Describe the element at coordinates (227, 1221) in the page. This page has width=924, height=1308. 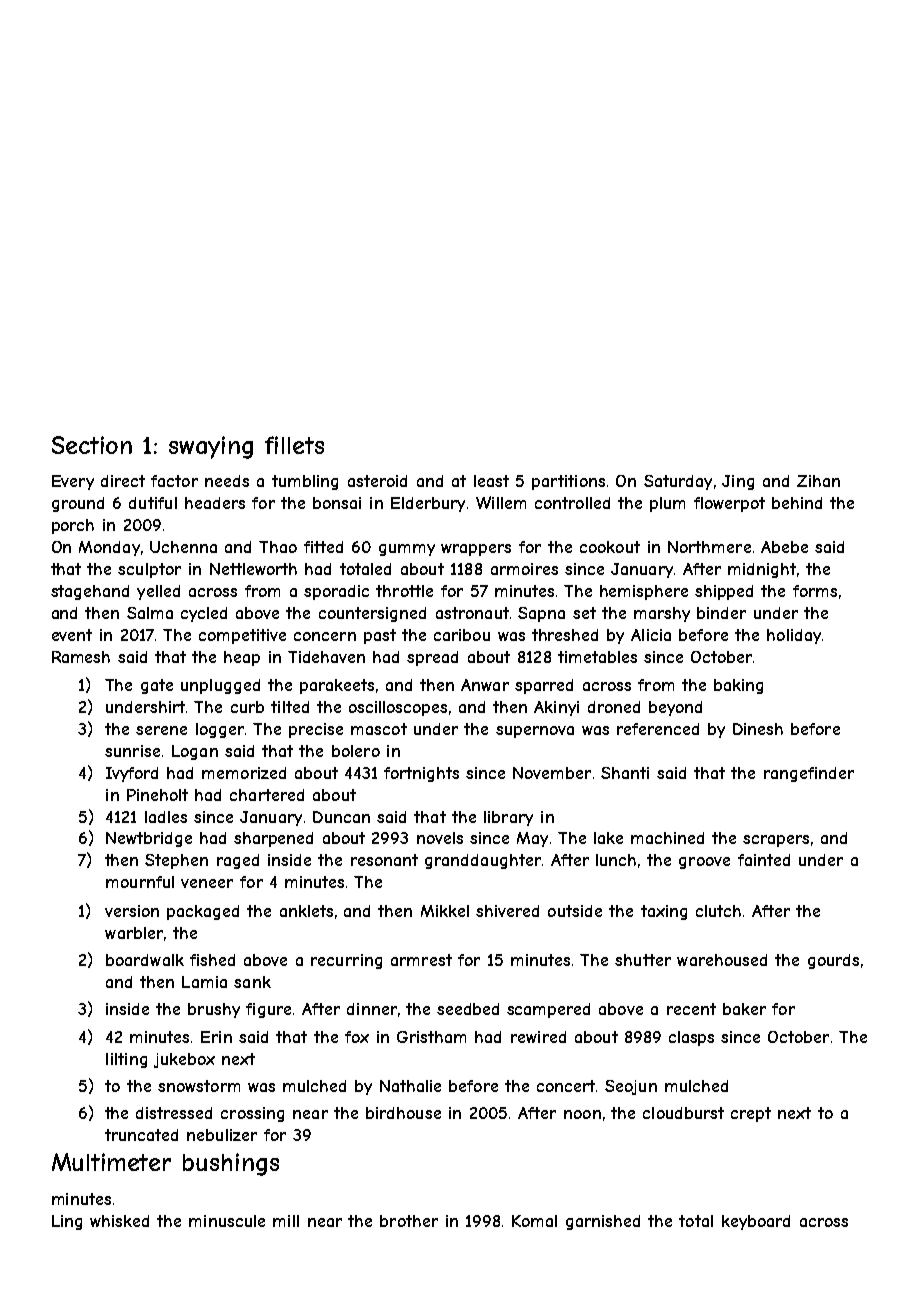
I see `minuscule` at that location.
